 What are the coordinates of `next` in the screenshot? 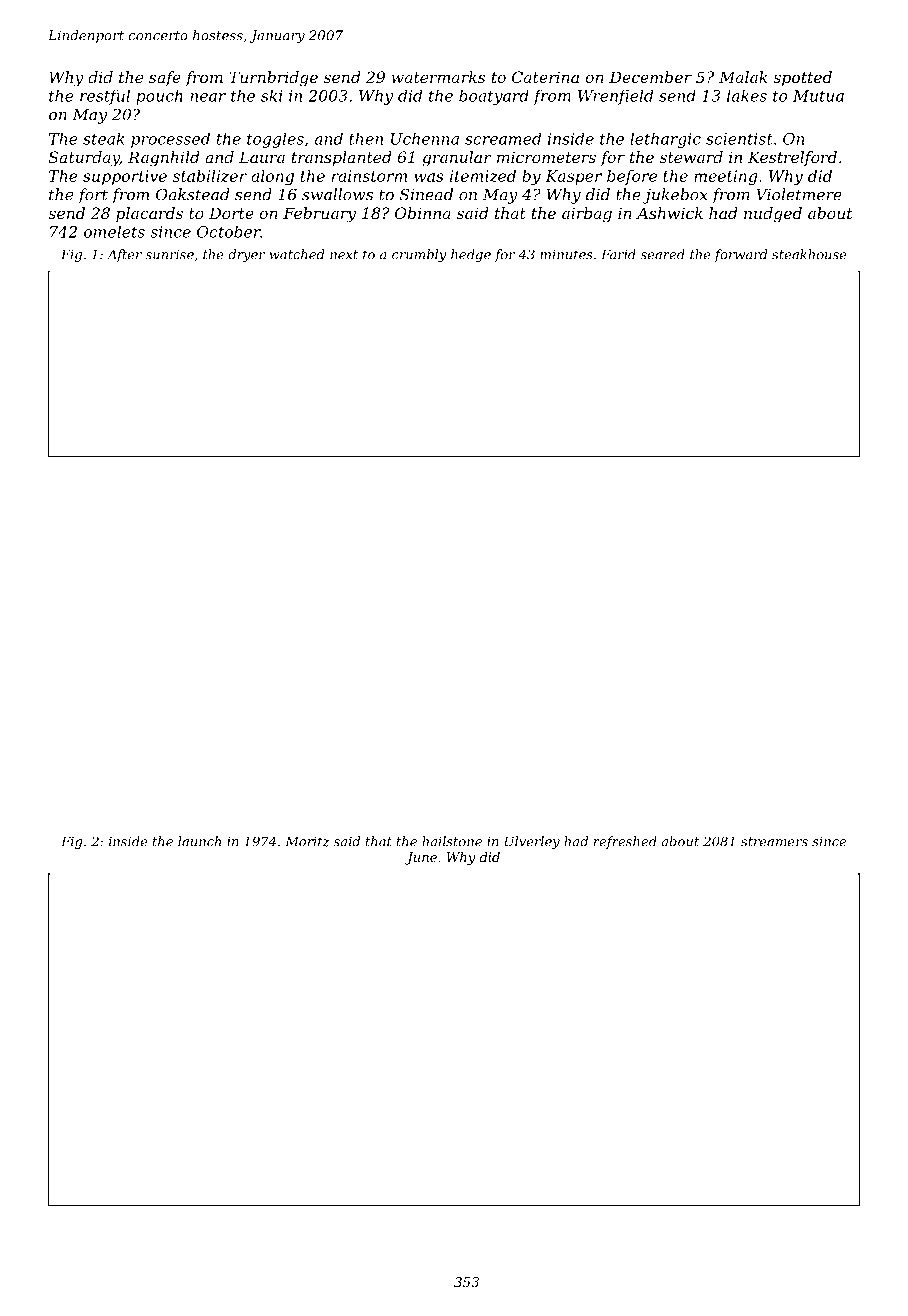 It's located at (344, 255).
